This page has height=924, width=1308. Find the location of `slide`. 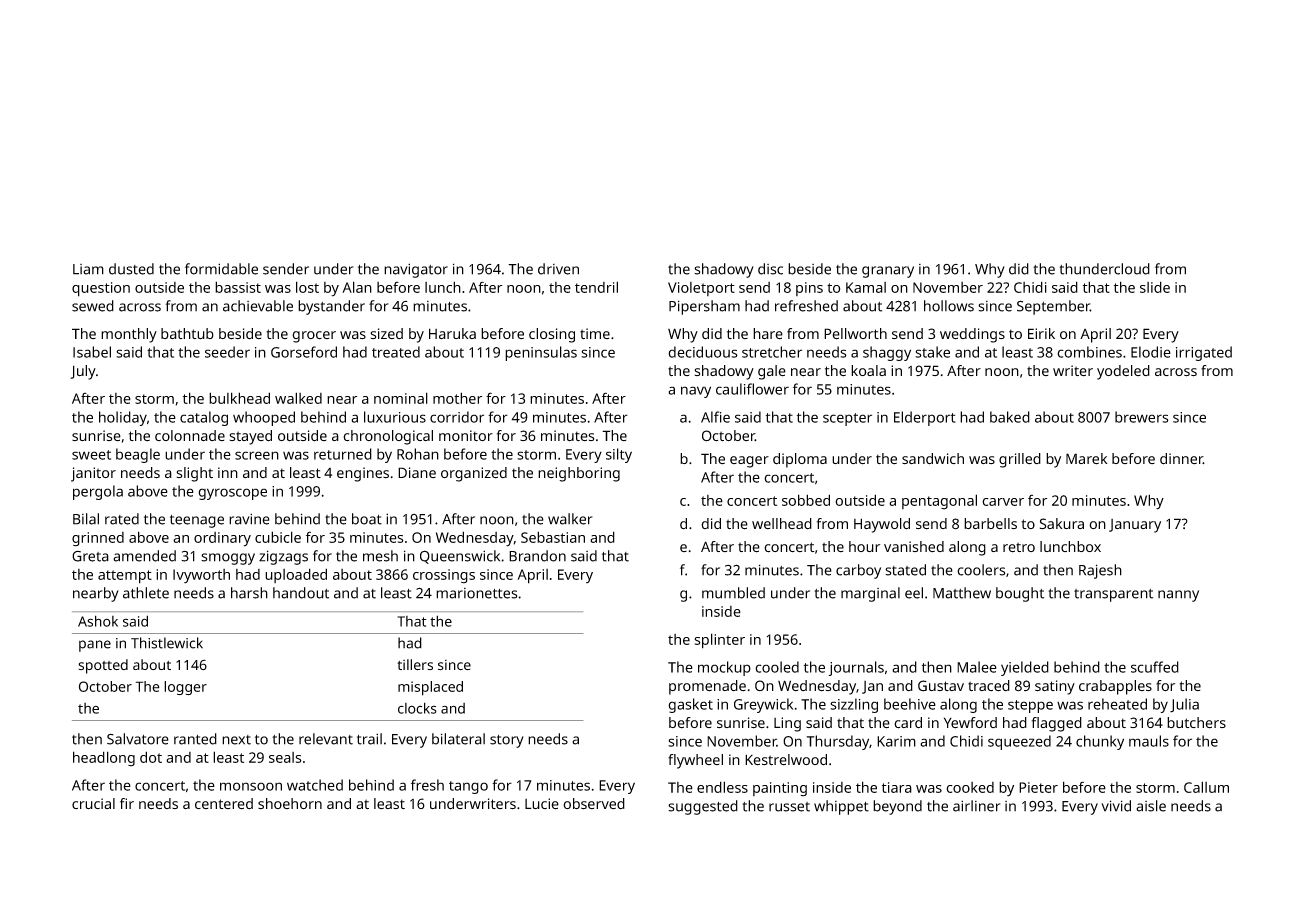

slide is located at coordinates (1155, 287).
